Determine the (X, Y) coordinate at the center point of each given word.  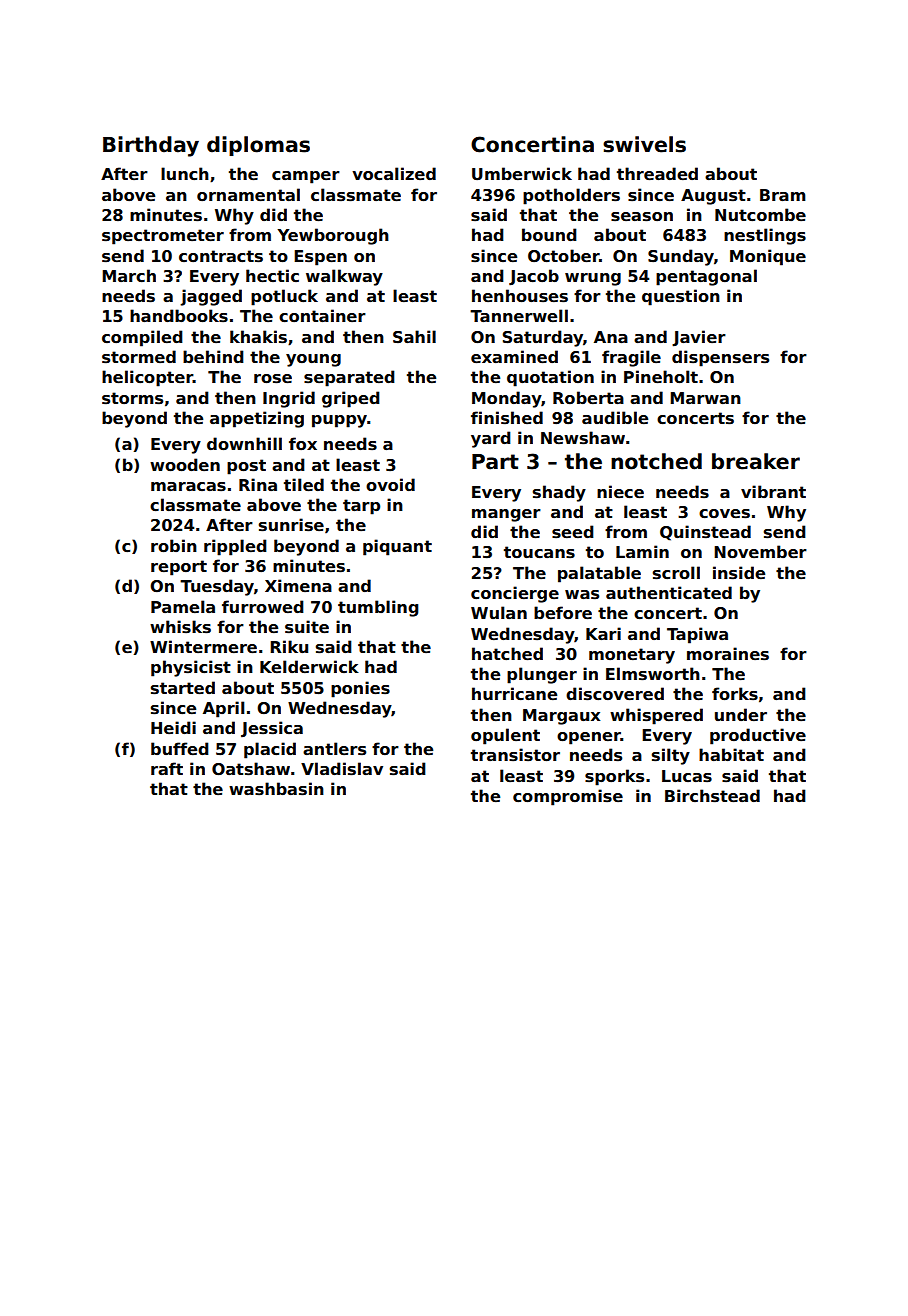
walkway (344, 277)
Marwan (705, 398)
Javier (699, 338)
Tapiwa (697, 635)
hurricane (514, 694)
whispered (656, 716)
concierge (515, 594)
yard (491, 439)
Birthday (151, 146)
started (183, 688)
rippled (235, 547)
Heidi (173, 727)
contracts (221, 256)
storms (132, 398)
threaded (657, 174)
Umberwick (522, 174)
